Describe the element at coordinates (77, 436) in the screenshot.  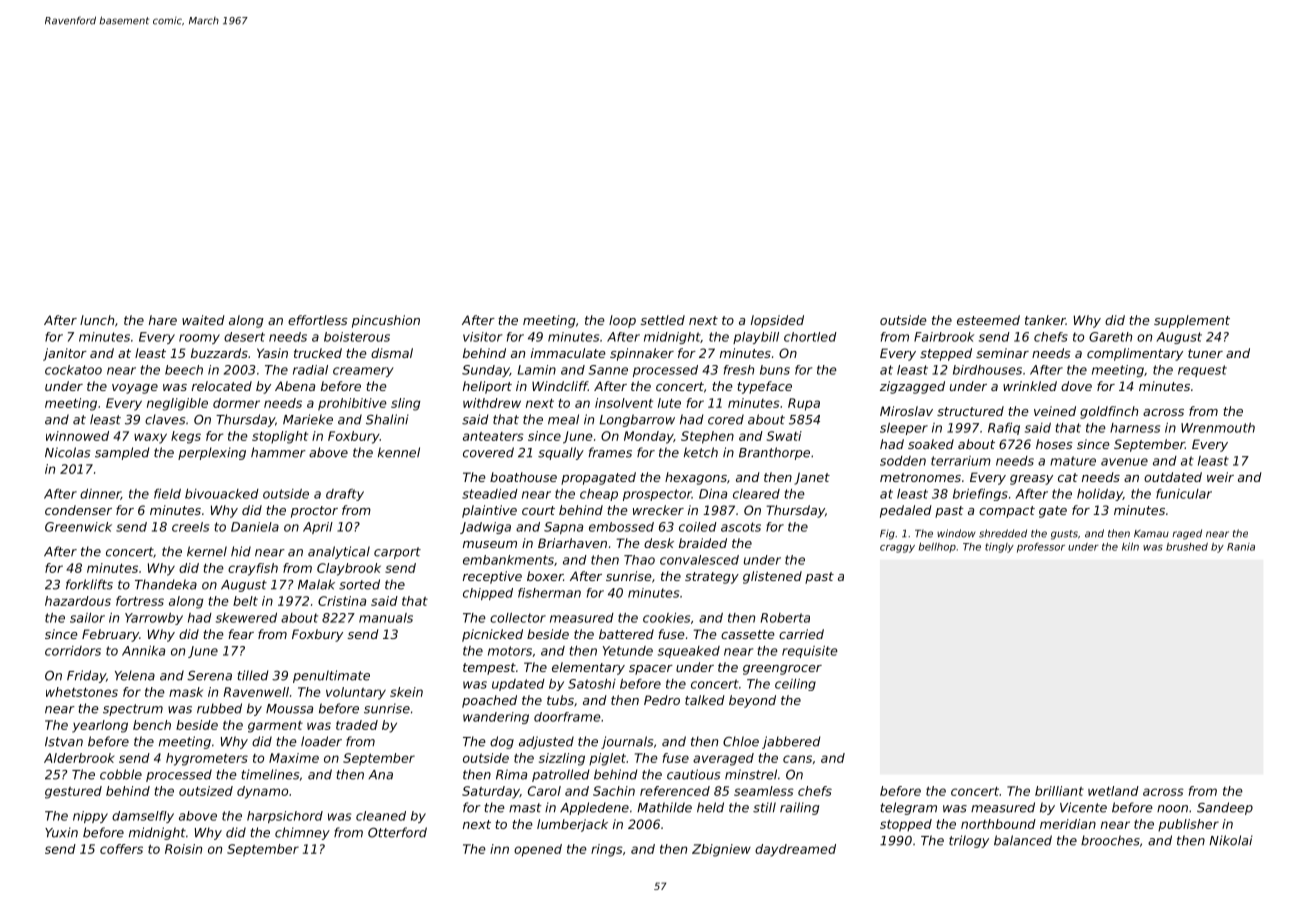
I see `winnowed` at that location.
